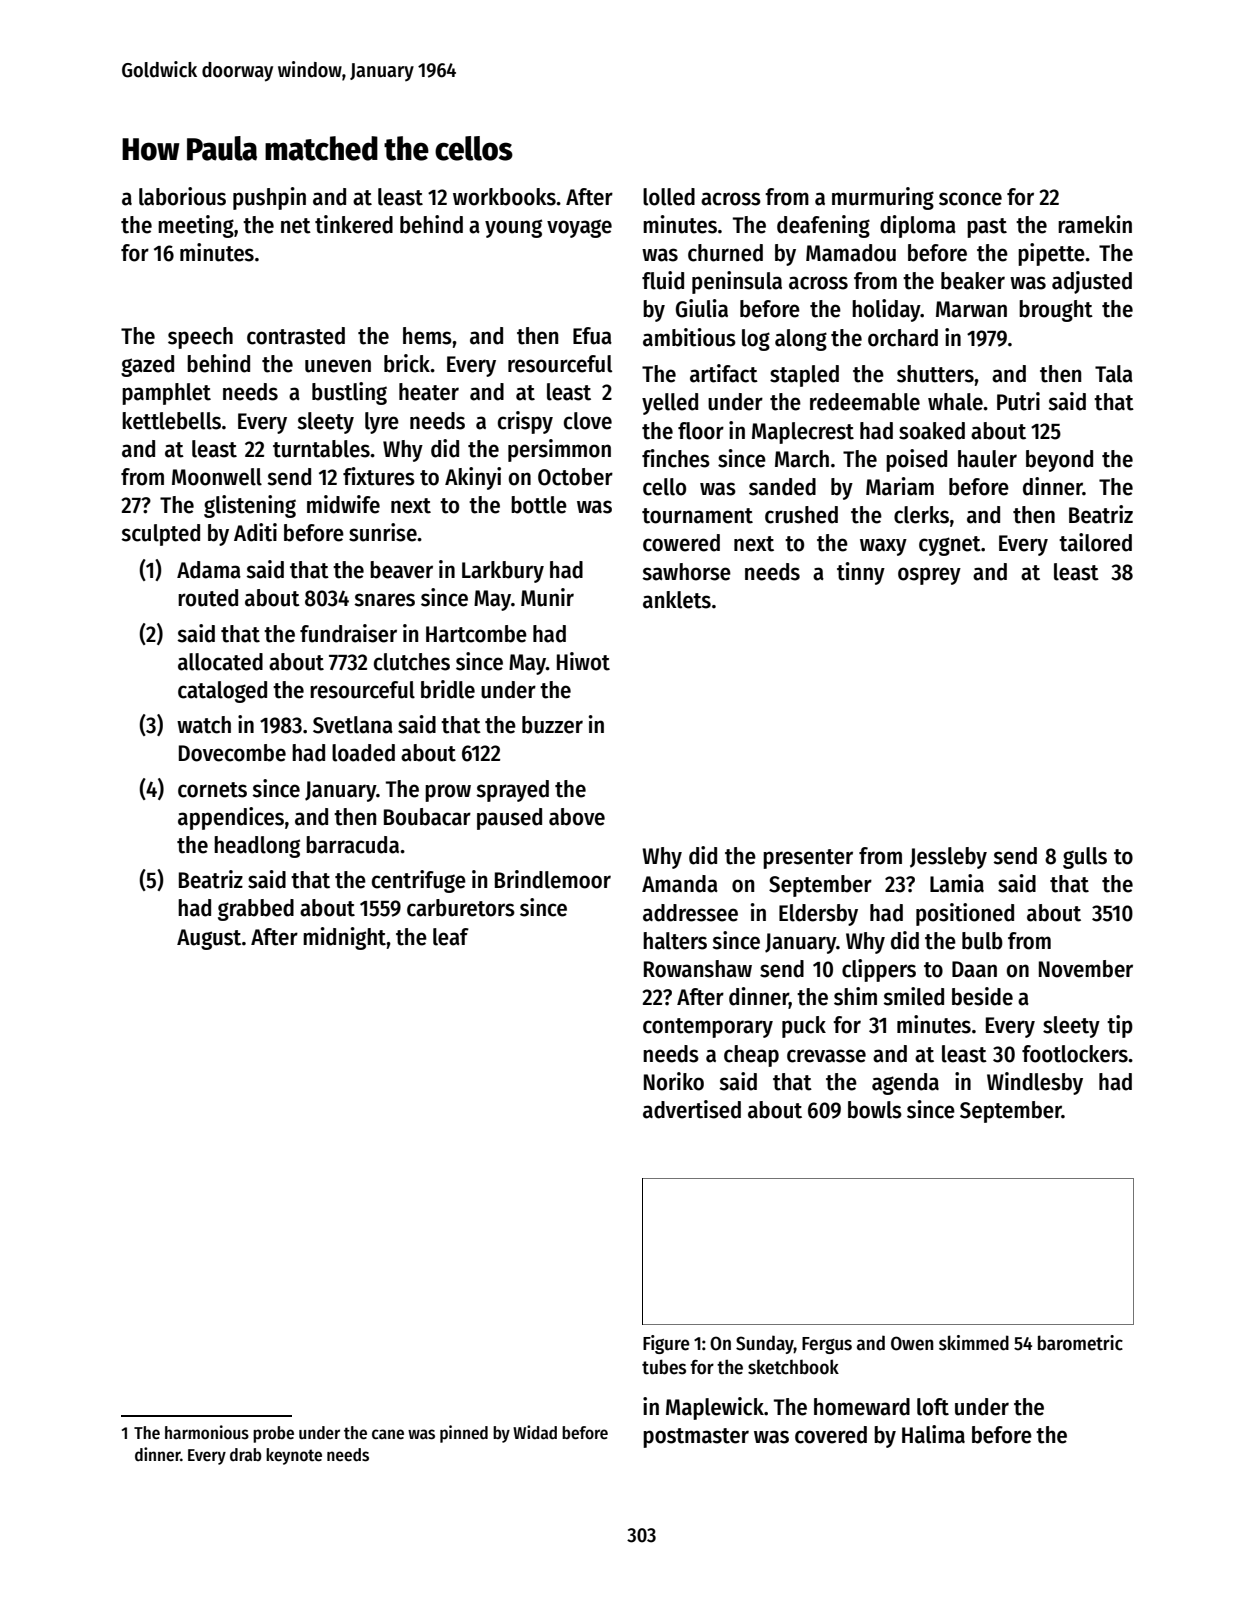 The width and height of the screenshot is (1255, 1624). I want to click on August, so click(209, 939).
